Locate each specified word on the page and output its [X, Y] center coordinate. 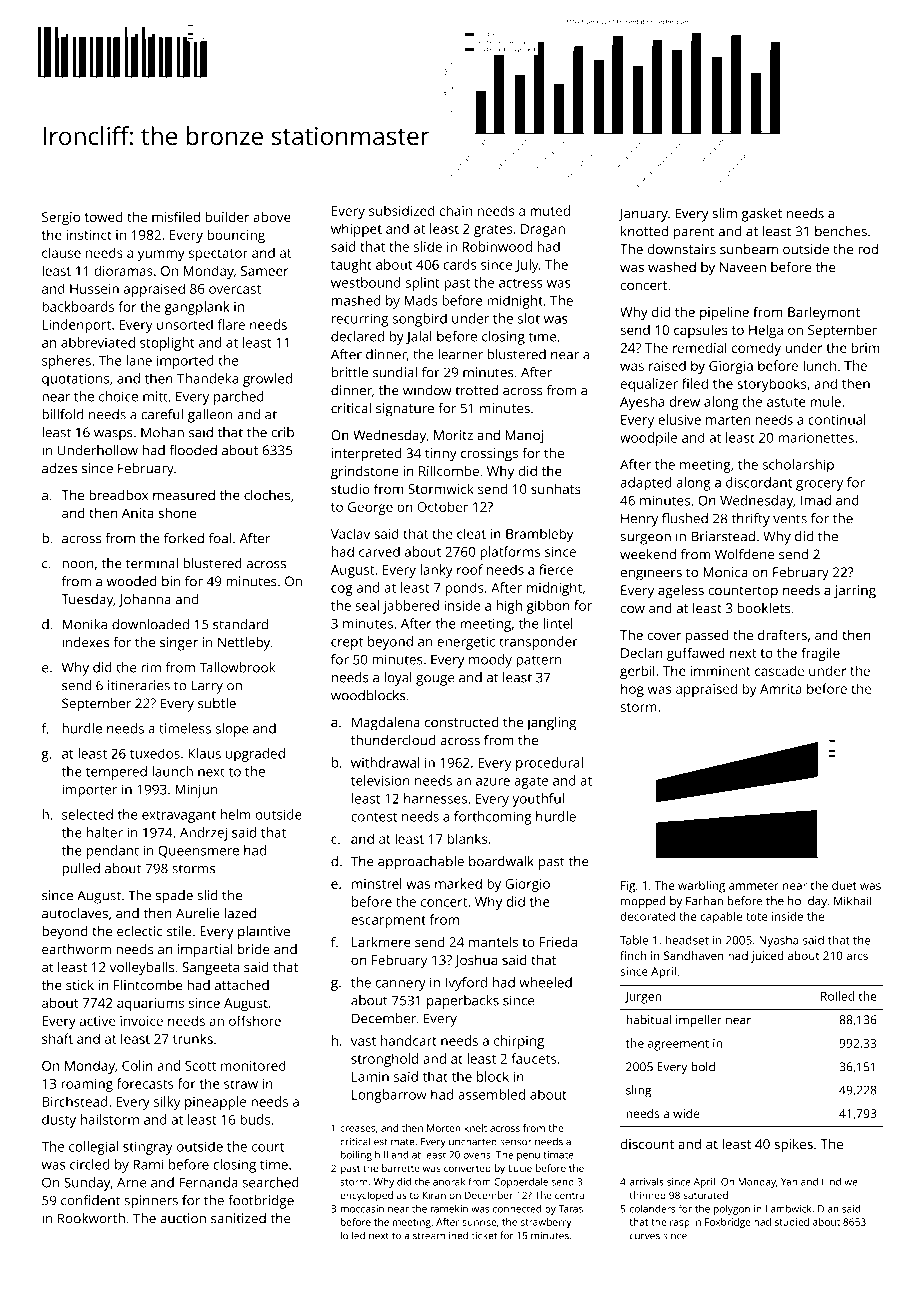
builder [227, 216]
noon [78, 565]
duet [844, 885]
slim [724, 213]
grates [493, 231]
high [509, 607]
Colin [137, 1065]
